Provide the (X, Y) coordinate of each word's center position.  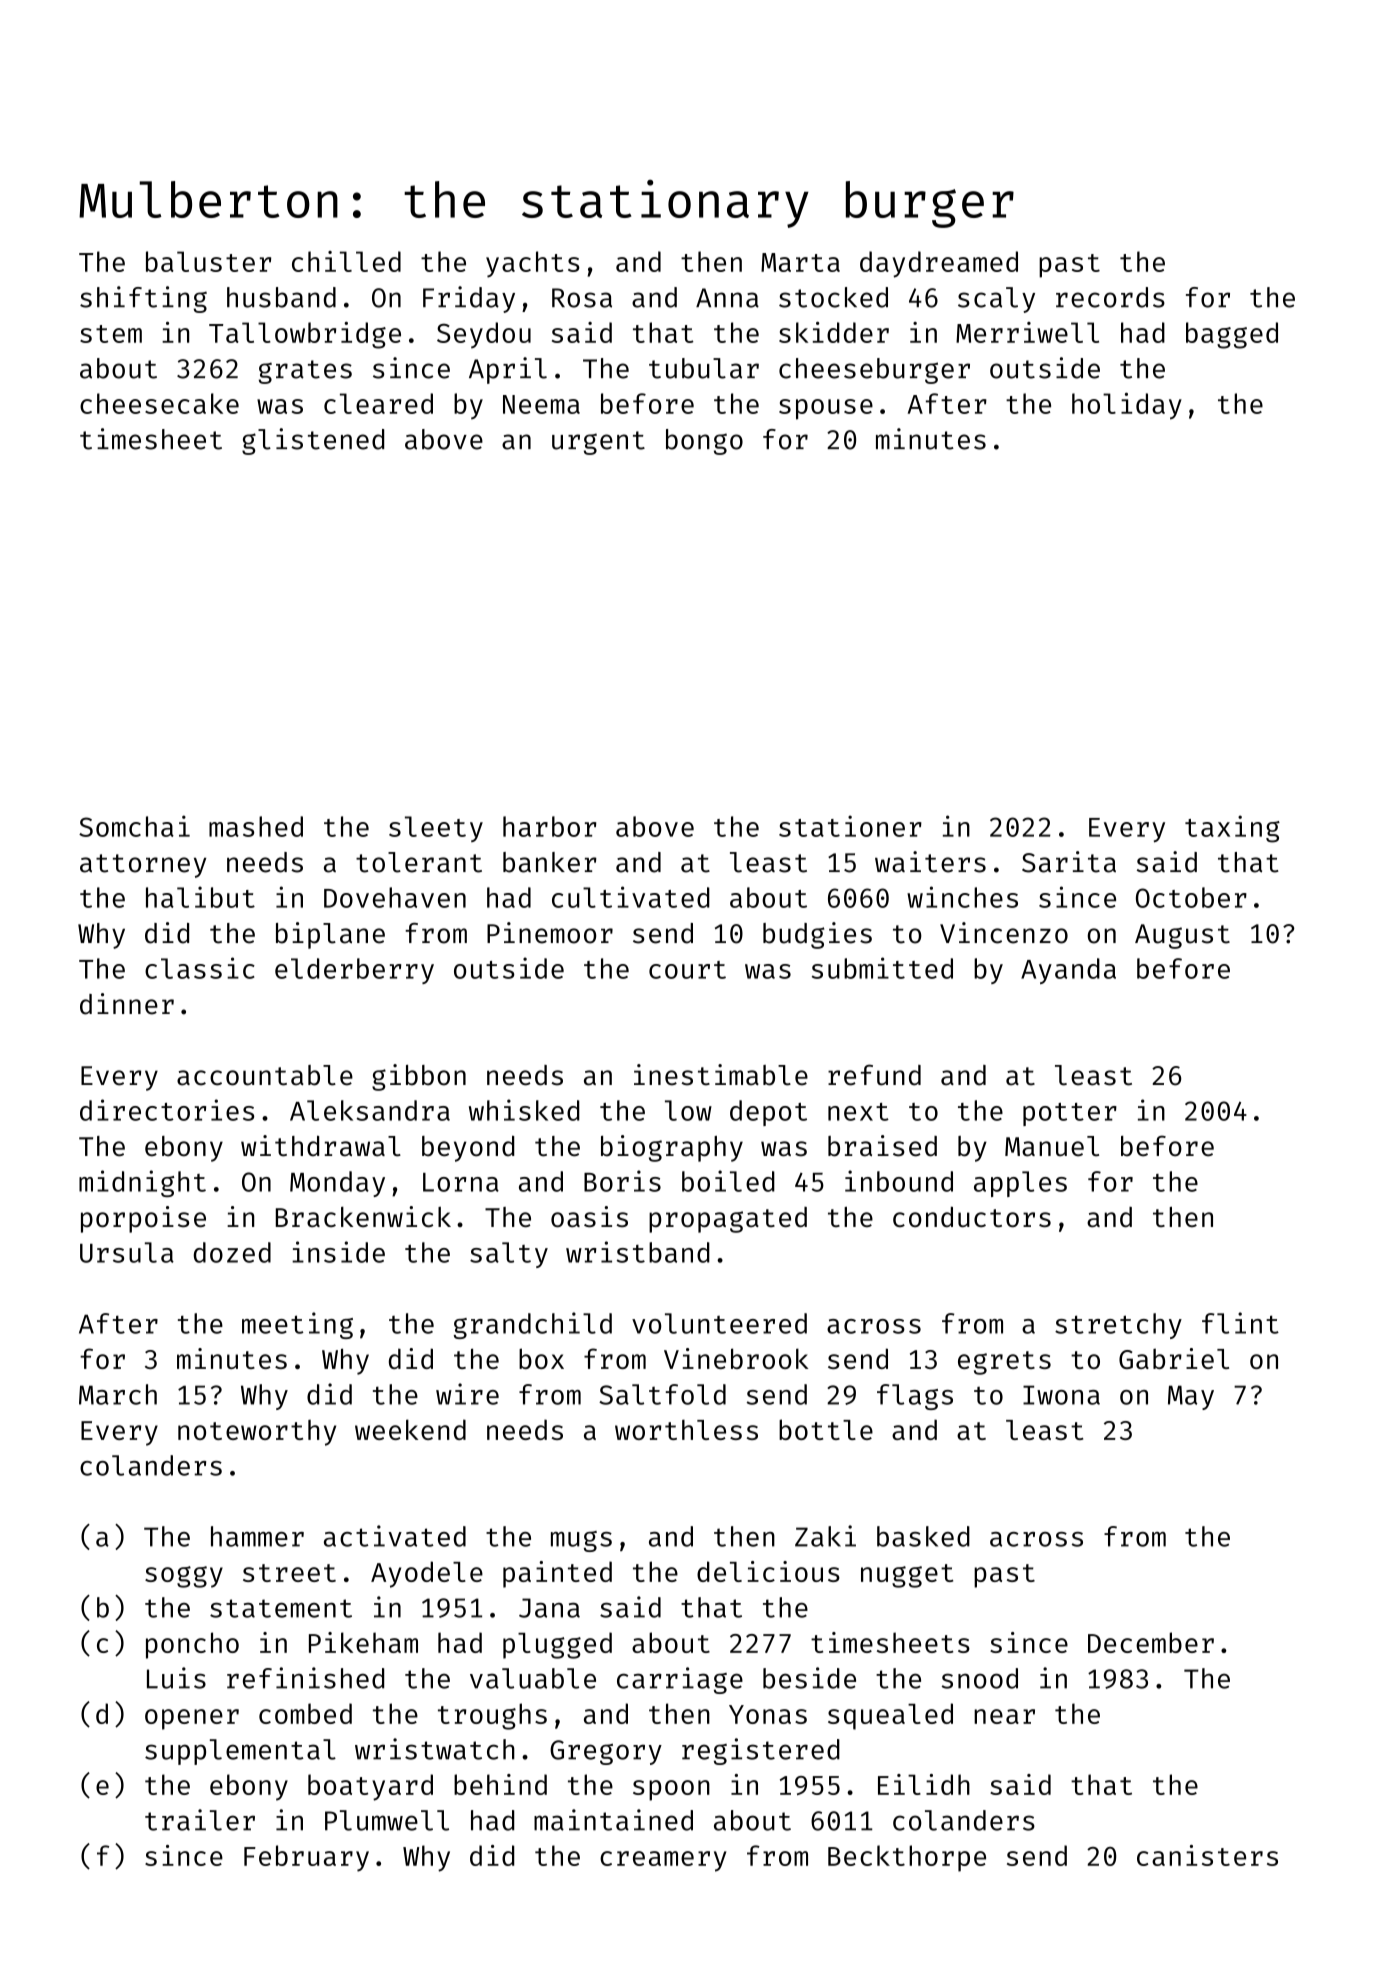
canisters (1207, 1855)
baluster (208, 261)
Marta (800, 262)
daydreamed (939, 264)
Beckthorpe (907, 1858)
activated (395, 1536)
